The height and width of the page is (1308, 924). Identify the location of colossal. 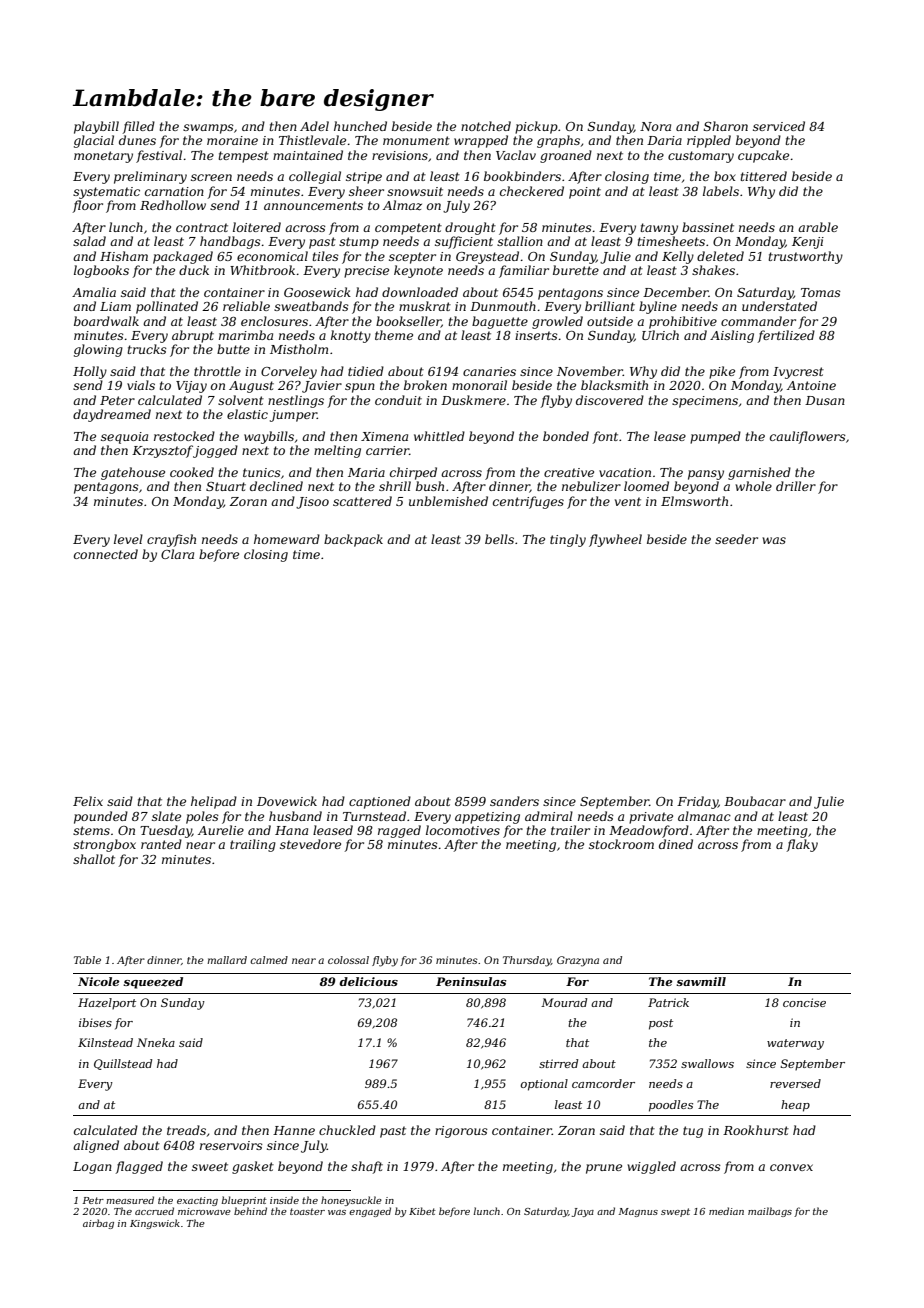
(348, 960).
